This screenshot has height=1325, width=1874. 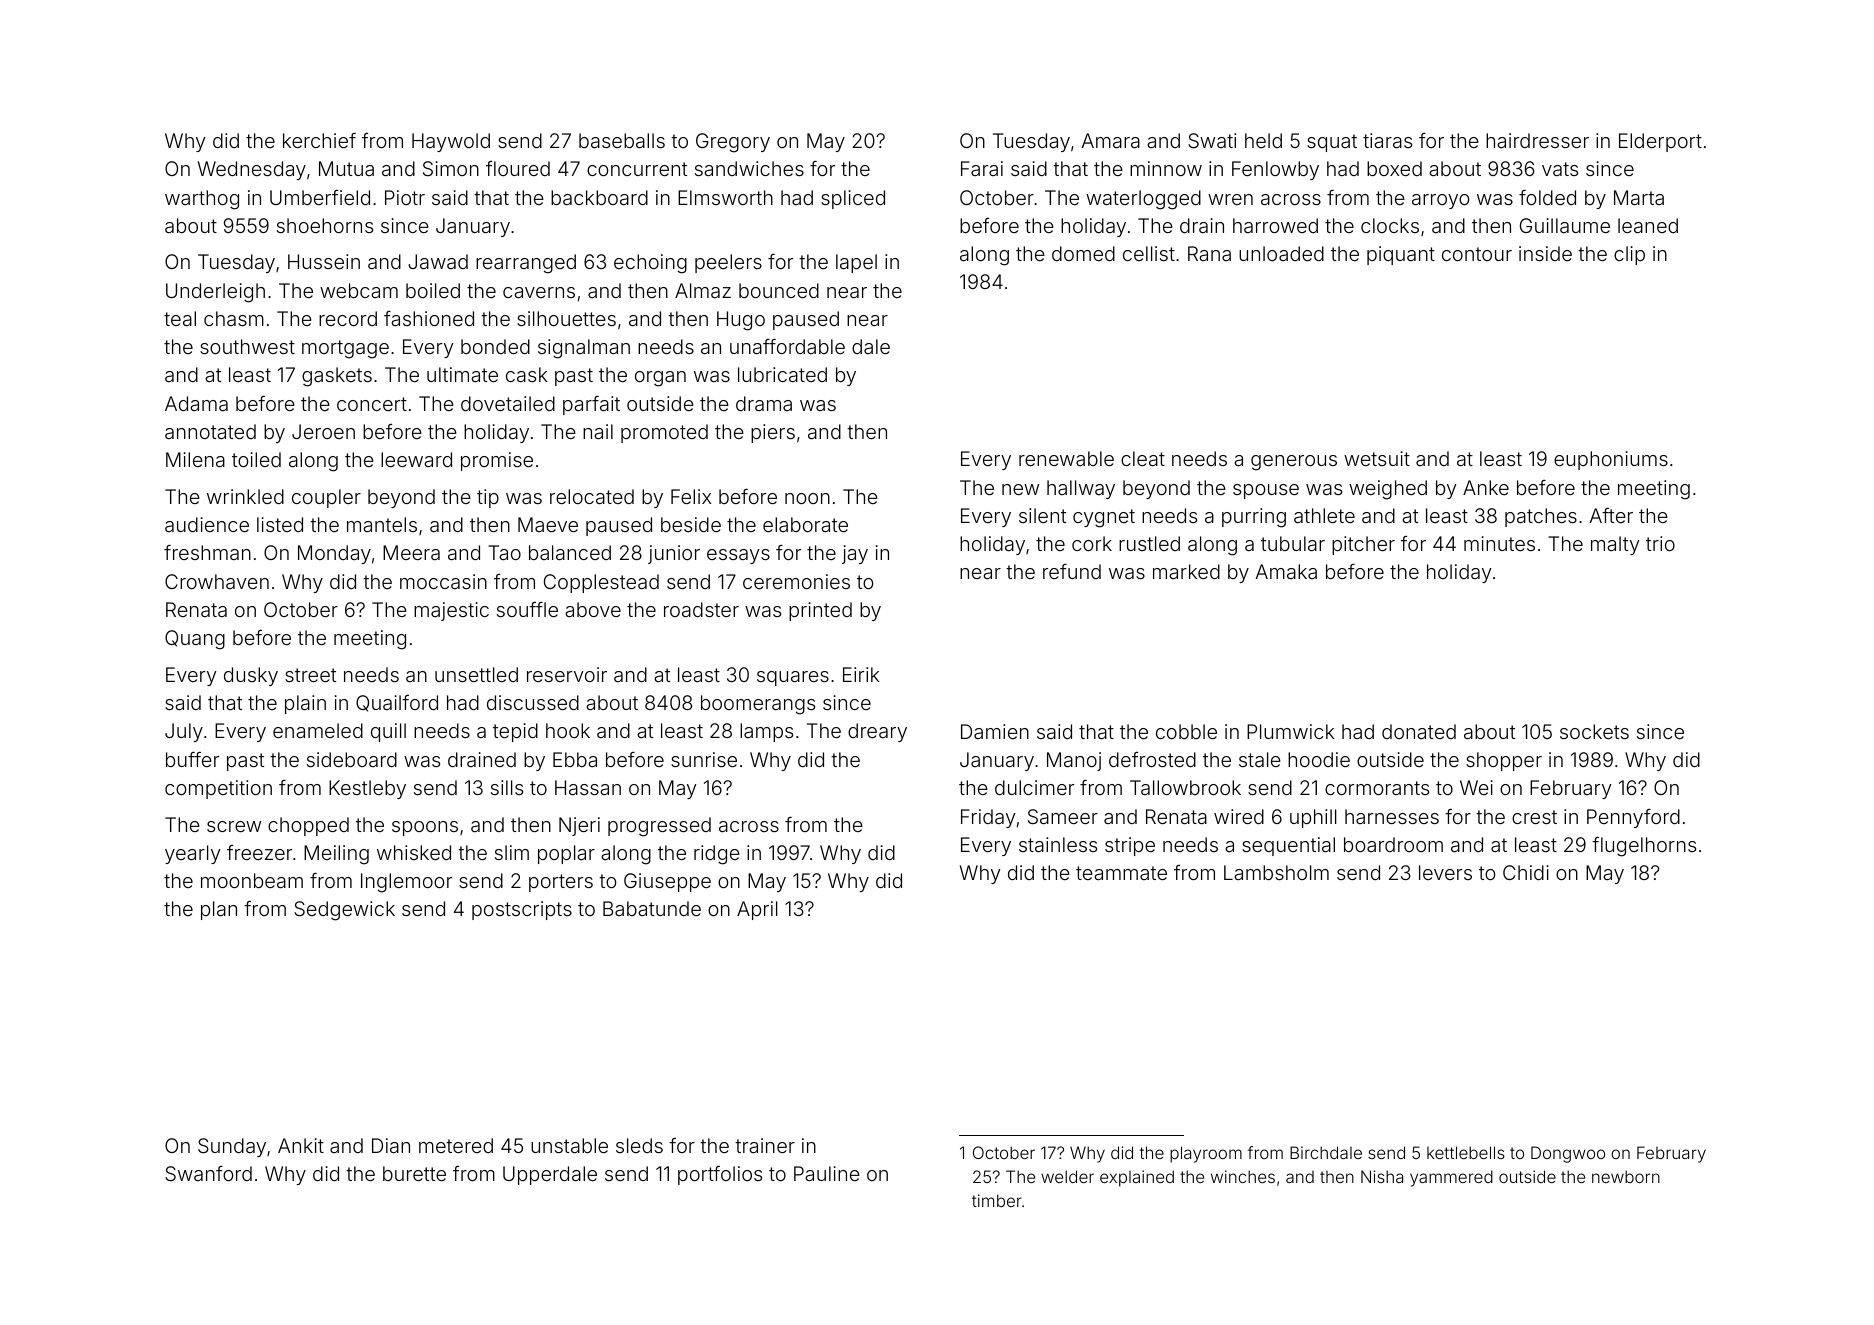 What do you see at coordinates (1499, 543) in the screenshot?
I see `minutes` at bounding box center [1499, 543].
